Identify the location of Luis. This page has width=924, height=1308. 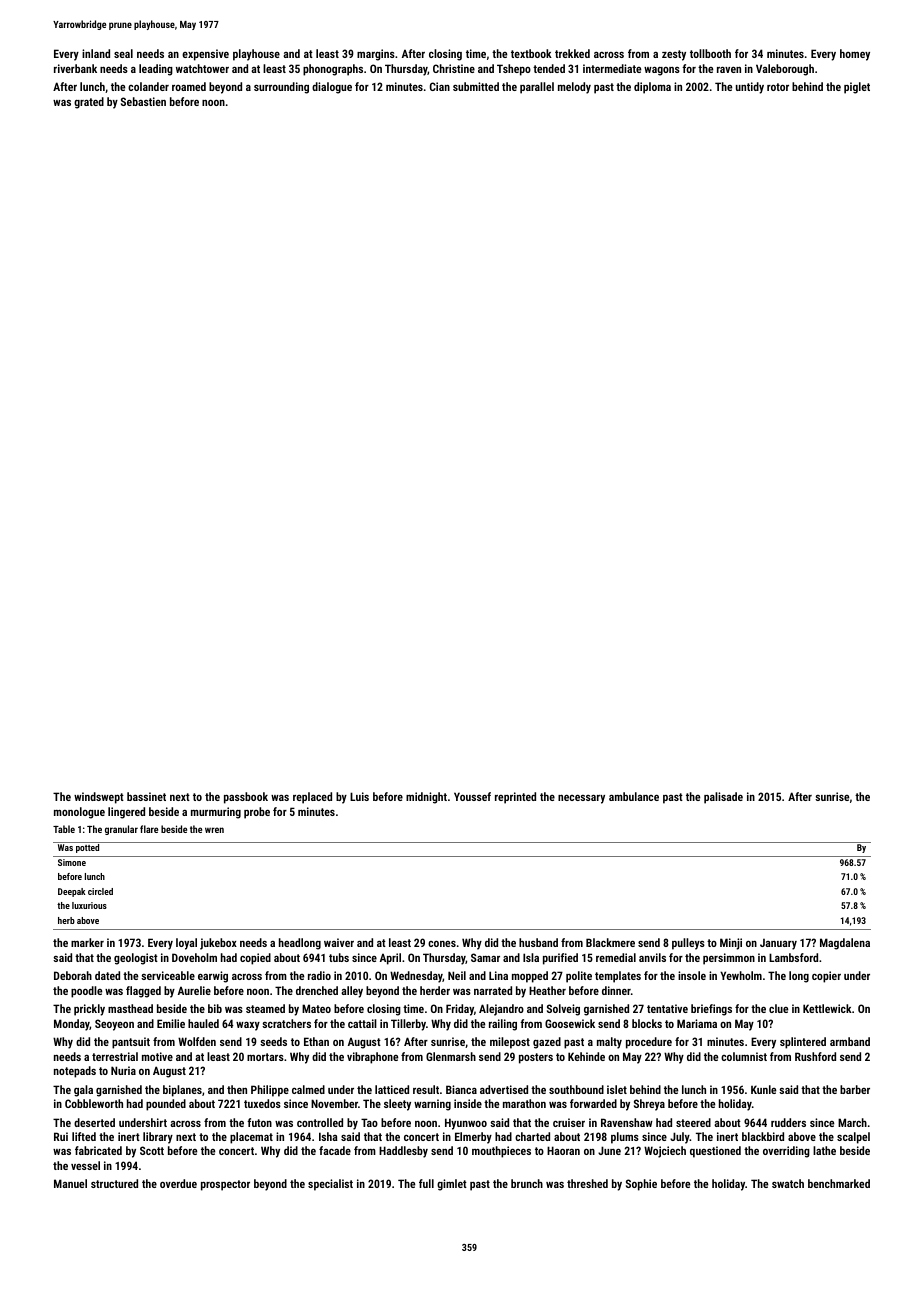
(359, 796).
